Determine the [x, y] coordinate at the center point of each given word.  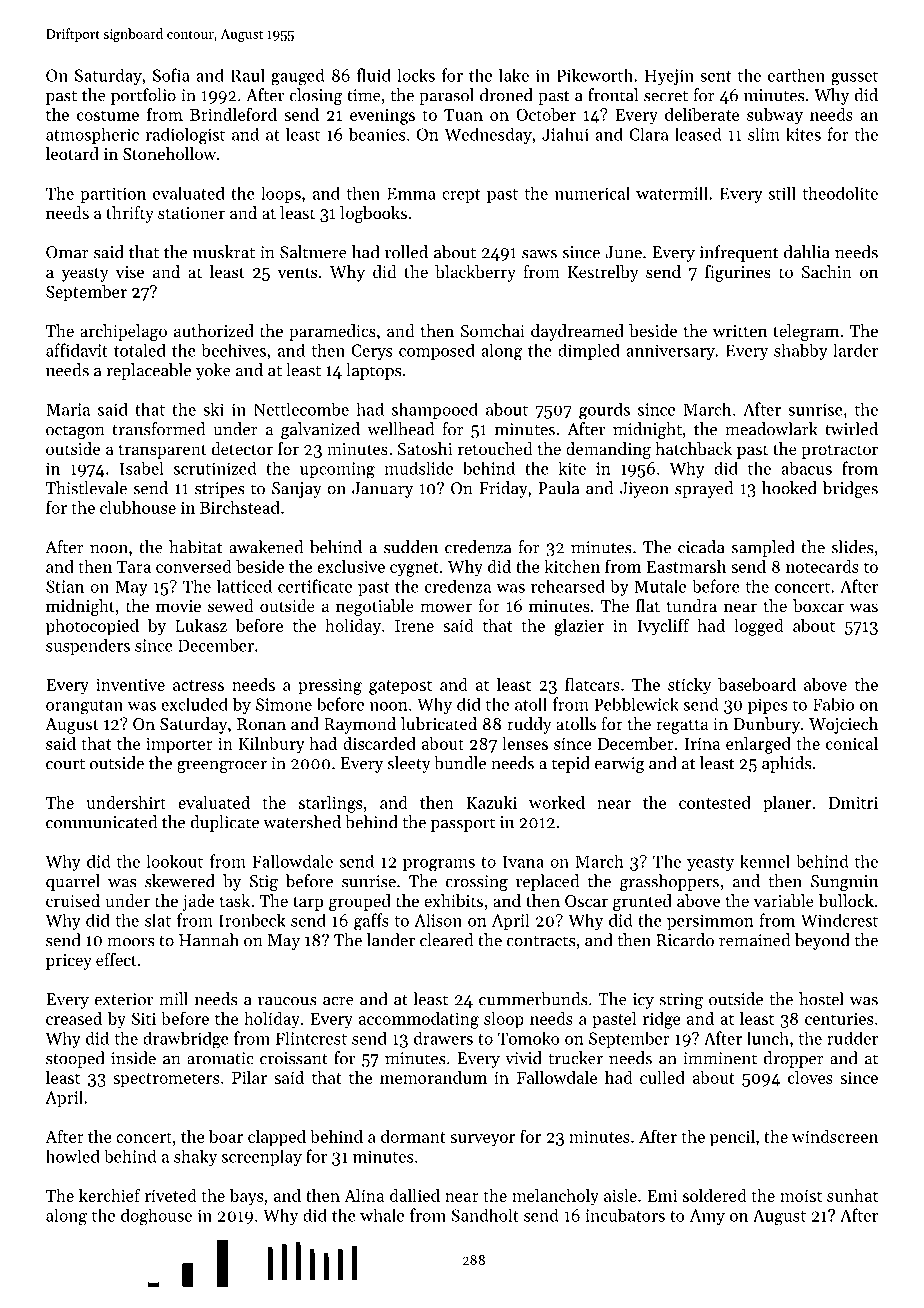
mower [446, 607]
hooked [789, 488]
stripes [220, 490]
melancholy [555, 1197]
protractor [839, 451]
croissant [294, 1058]
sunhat [852, 1195]
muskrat [224, 252]
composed [437, 352]
